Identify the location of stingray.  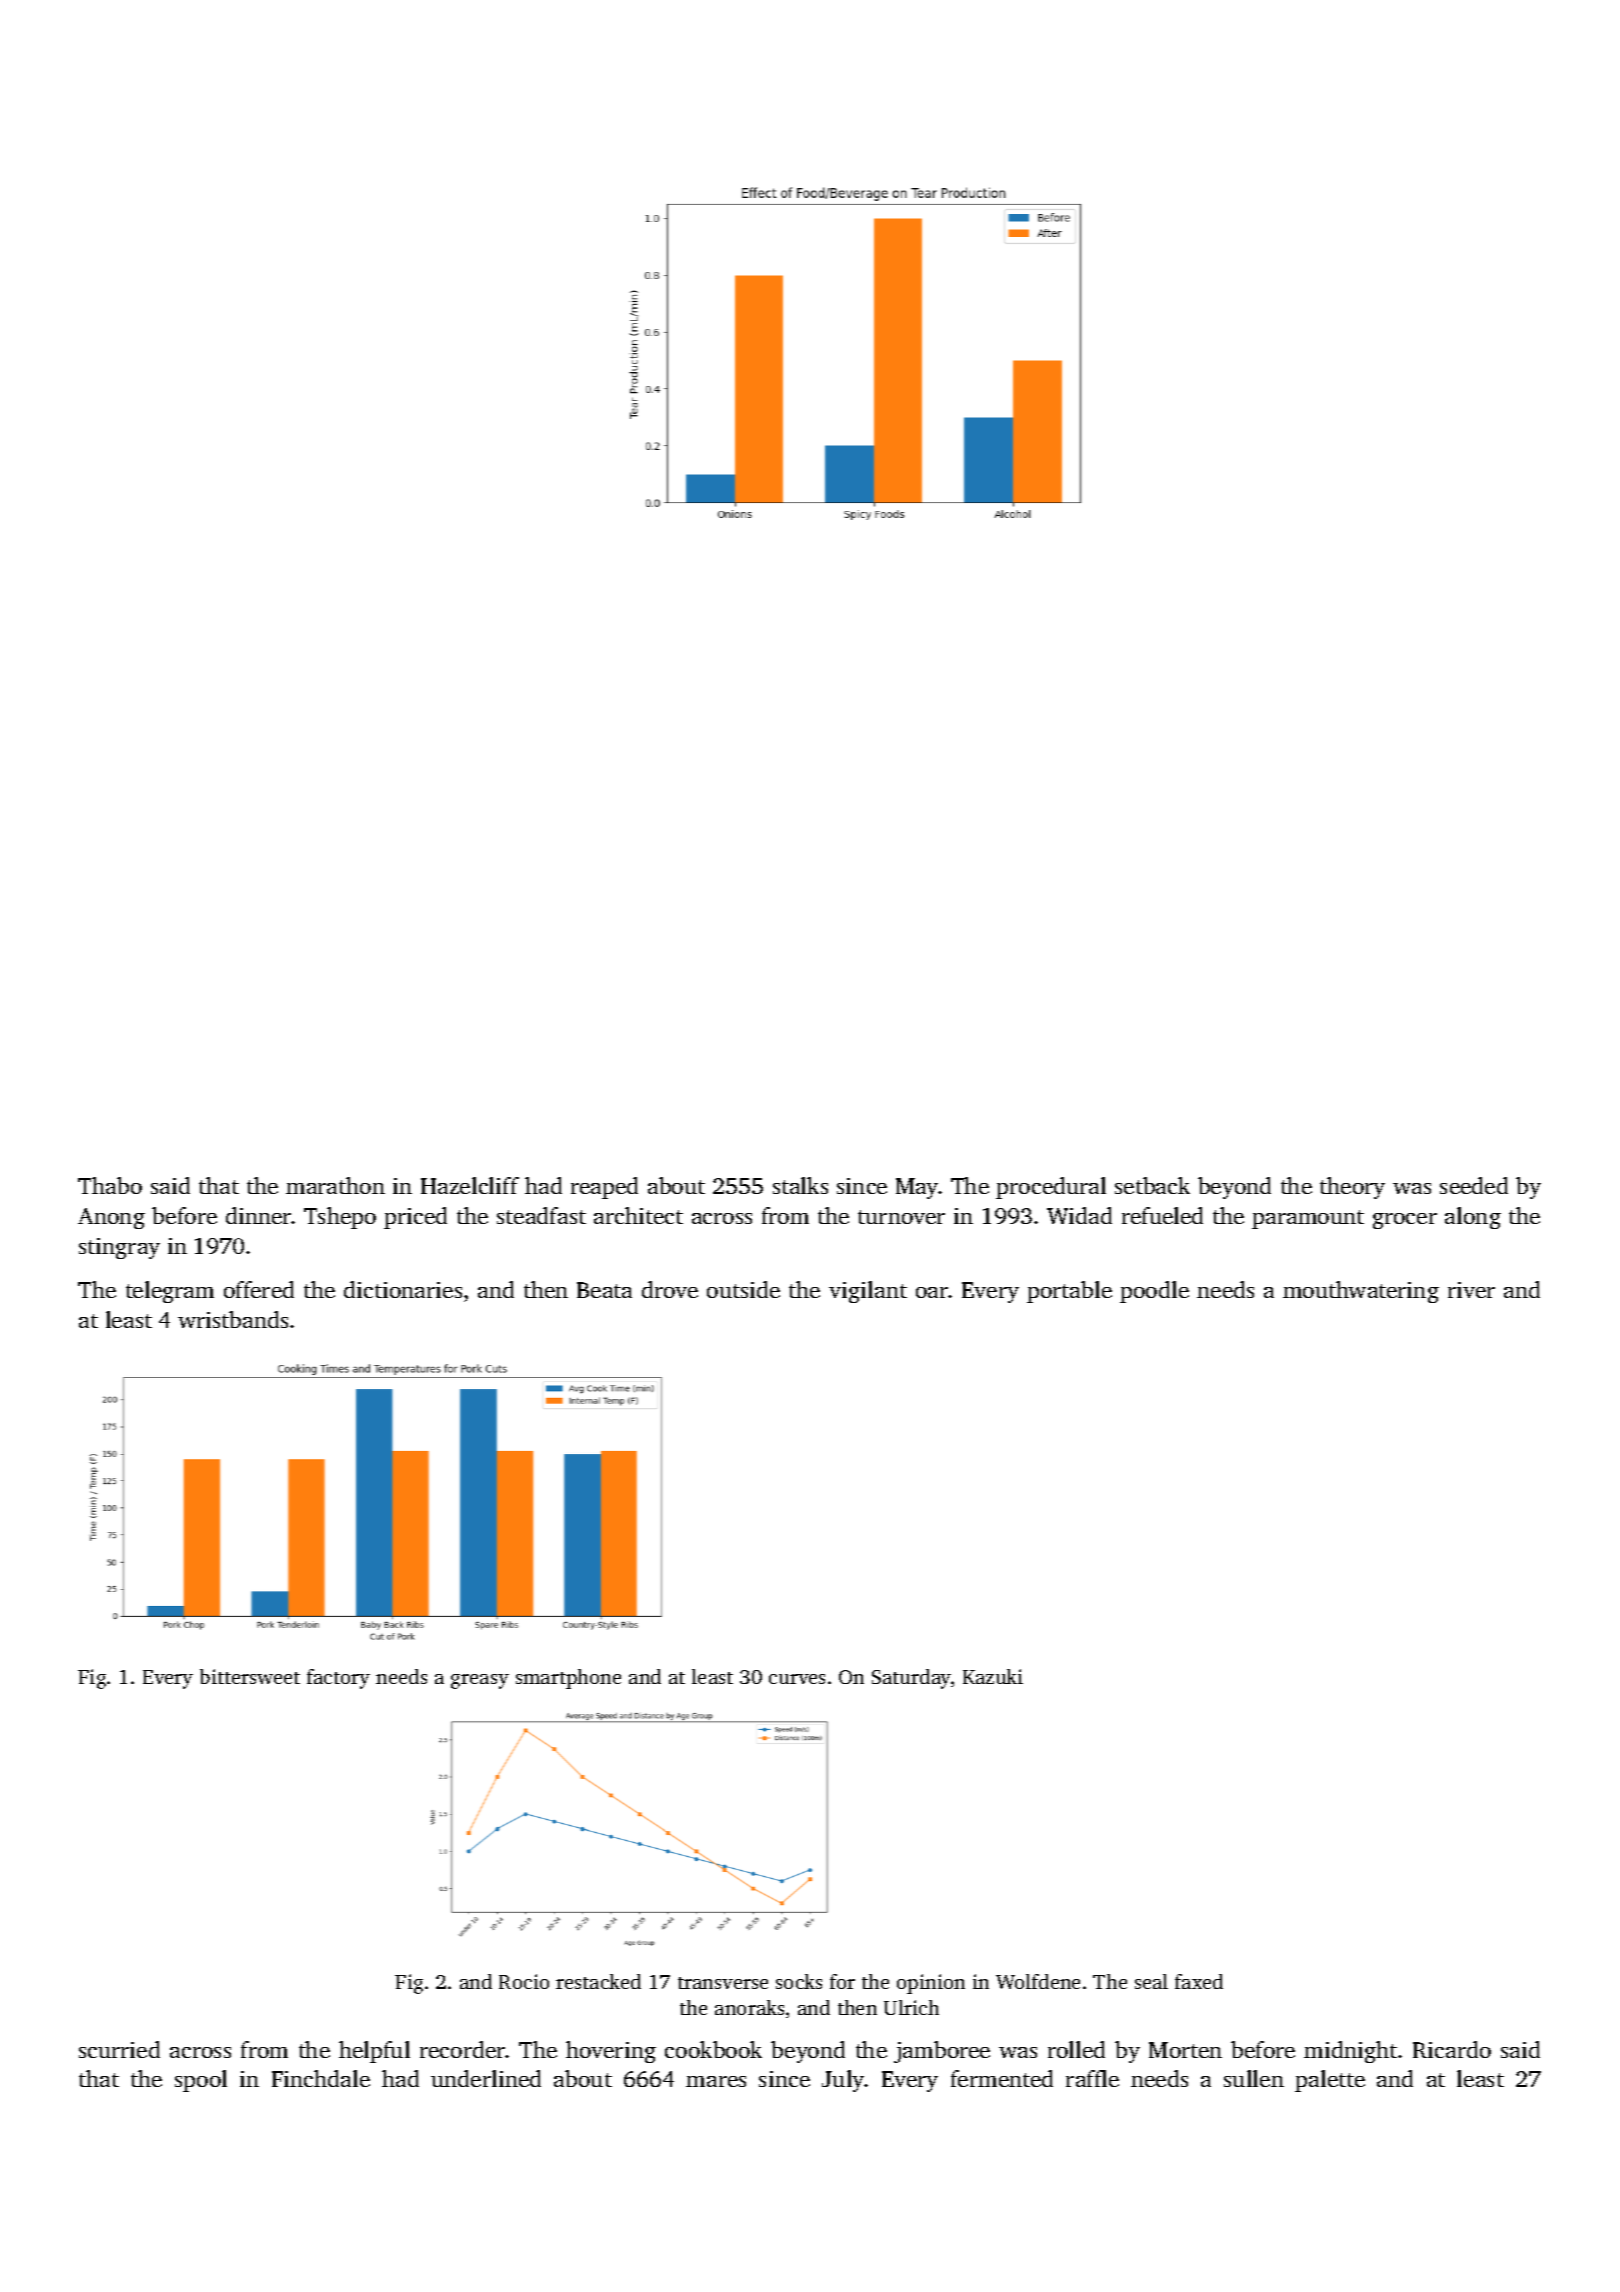
(119, 1248).
